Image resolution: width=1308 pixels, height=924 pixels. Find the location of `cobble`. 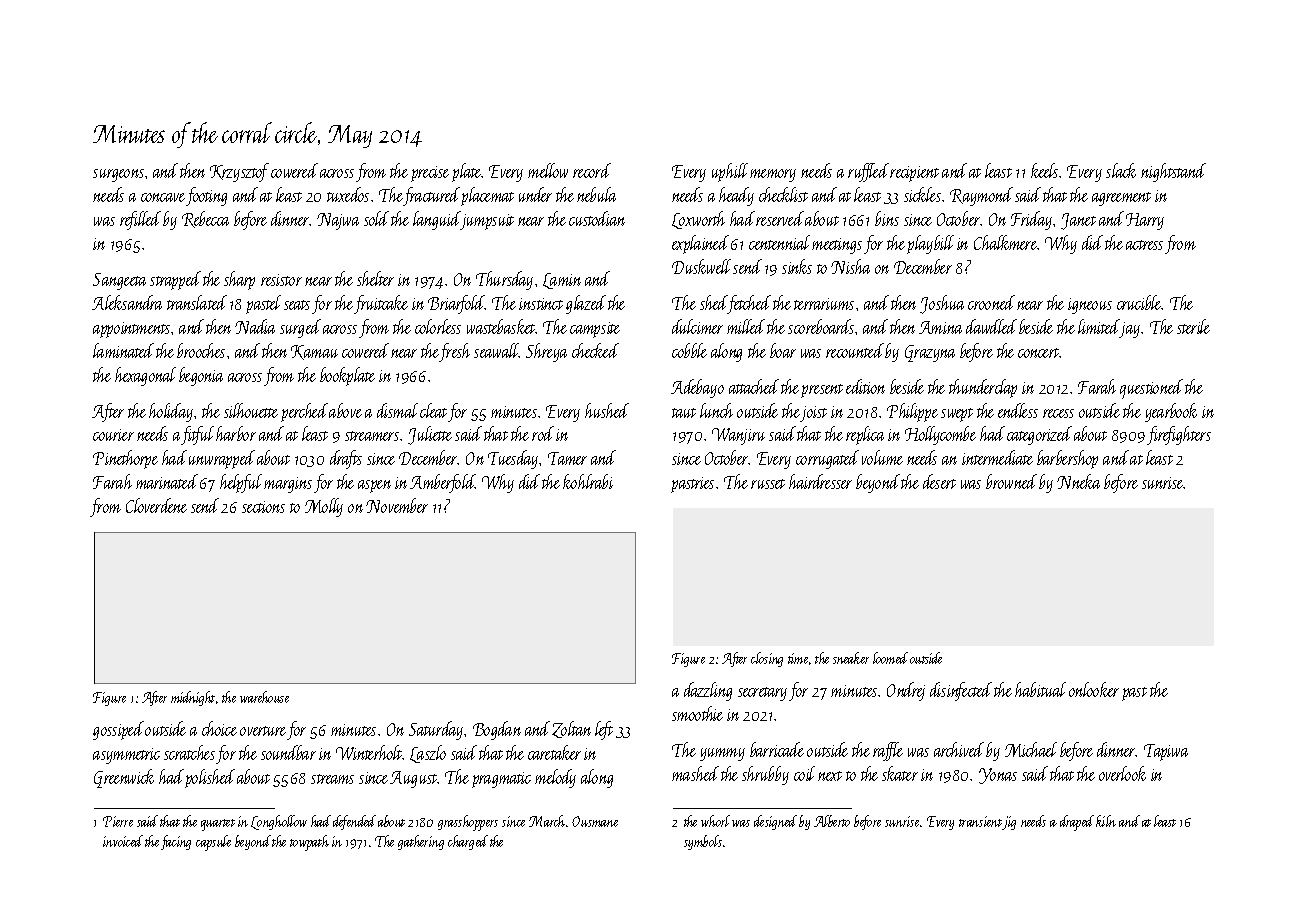

cobble is located at coordinates (689, 350).
